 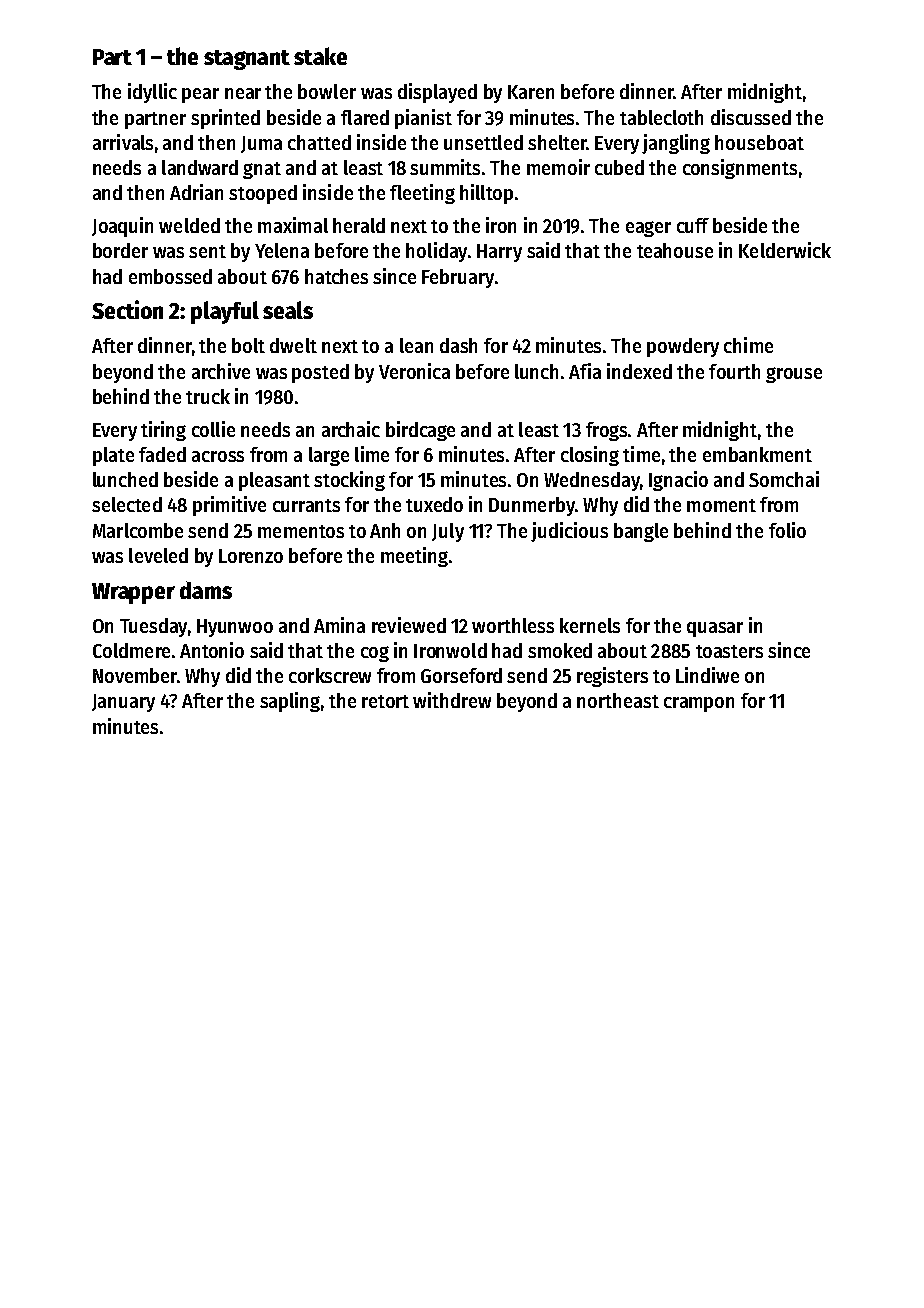 I want to click on stagnant, so click(x=247, y=60).
